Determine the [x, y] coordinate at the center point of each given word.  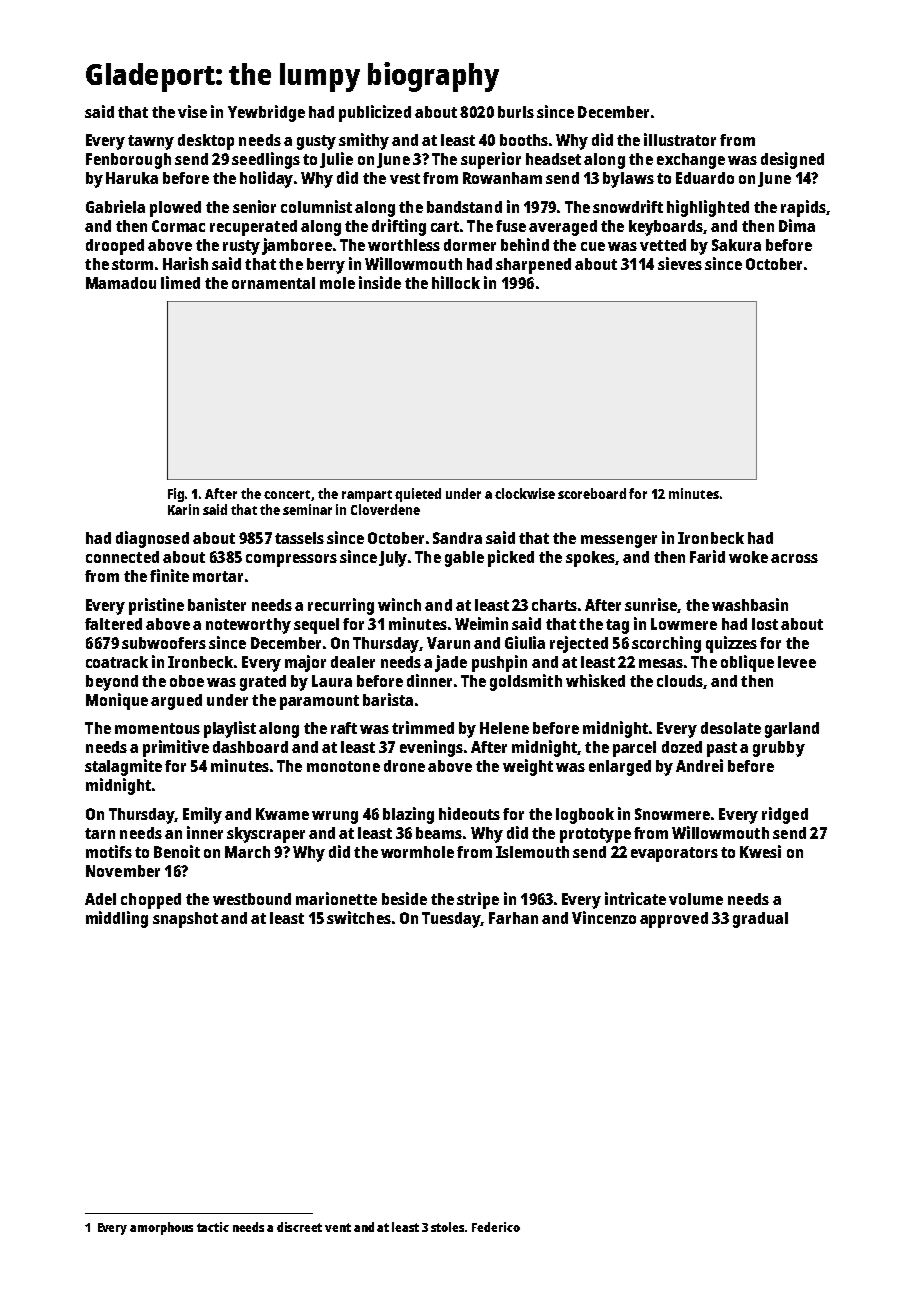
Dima [797, 225]
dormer [470, 245]
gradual [760, 920]
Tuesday [452, 920]
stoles [447, 1227]
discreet [299, 1227]
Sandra [457, 538]
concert [287, 494]
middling [117, 919]
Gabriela [115, 206]
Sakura [736, 245]
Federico [496, 1227]
